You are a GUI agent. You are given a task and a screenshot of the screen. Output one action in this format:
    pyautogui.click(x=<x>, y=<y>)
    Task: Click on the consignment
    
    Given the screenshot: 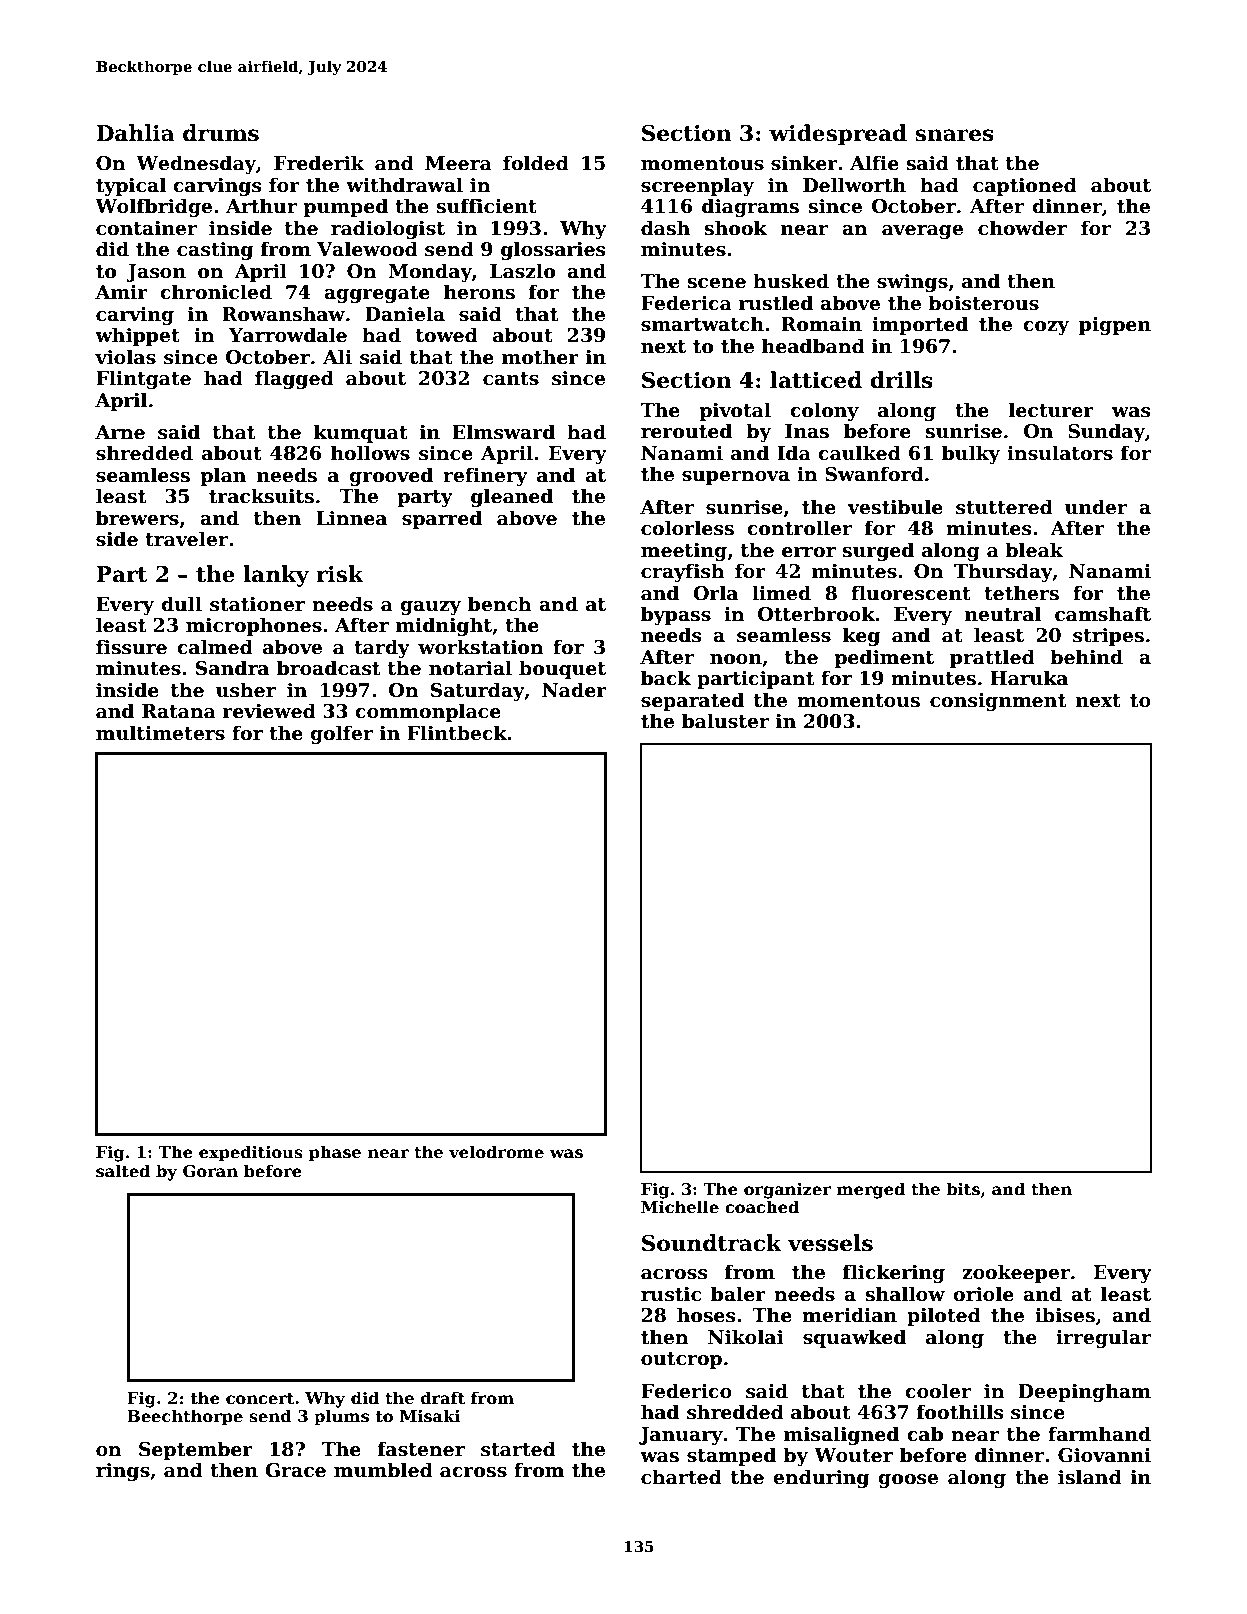 What is the action you would take?
    pyautogui.click(x=998, y=702)
